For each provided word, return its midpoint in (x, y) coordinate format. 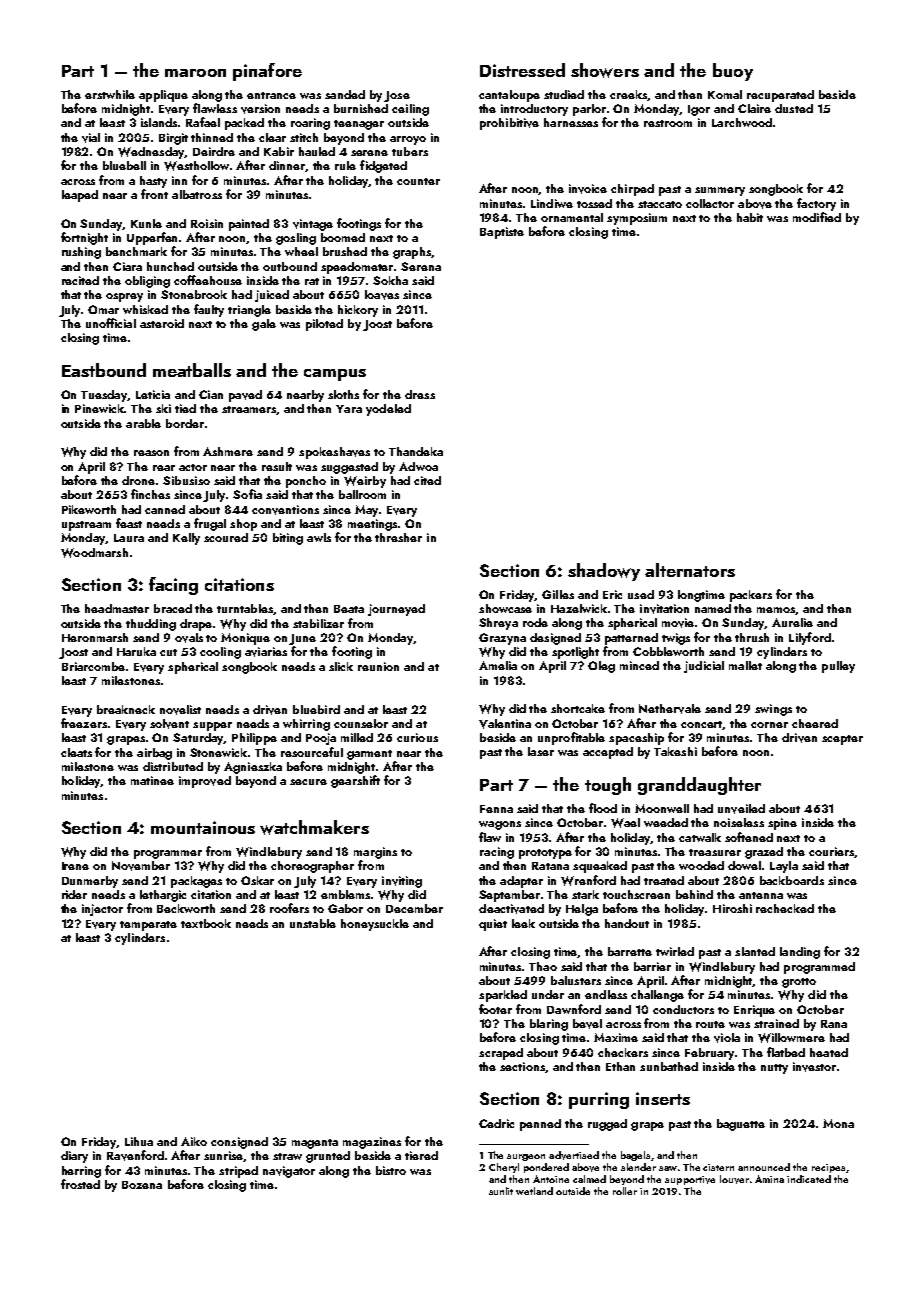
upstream (86, 526)
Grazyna (502, 639)
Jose (397, 96)
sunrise (224, 1156)
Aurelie (792, 622)
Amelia (498, 665)
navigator (289, 1172)
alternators (690, 570)
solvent (169, 724)
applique (163, 96)
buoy (733, 72)
